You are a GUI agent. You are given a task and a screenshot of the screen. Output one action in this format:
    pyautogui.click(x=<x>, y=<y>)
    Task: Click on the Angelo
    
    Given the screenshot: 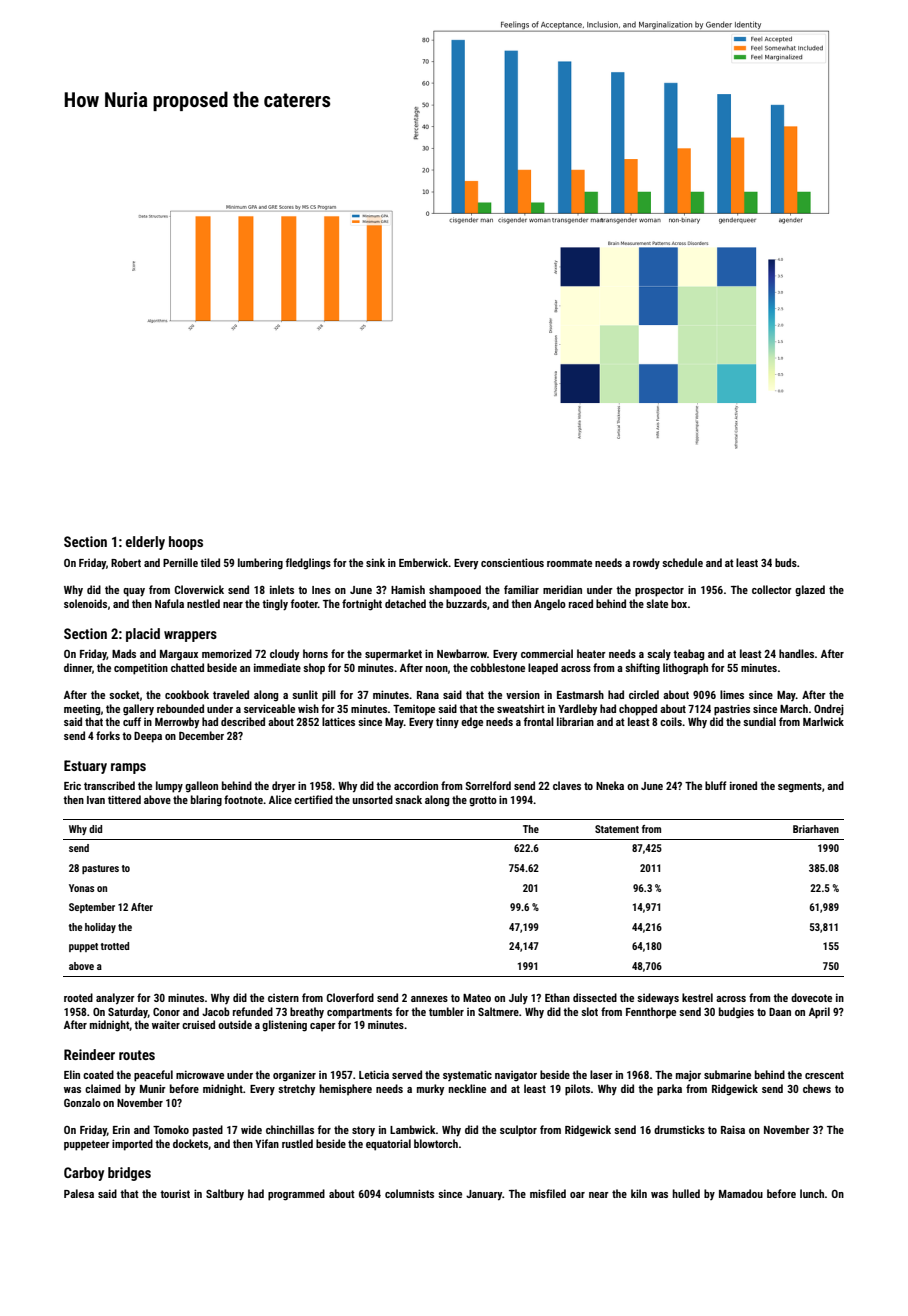 What is the action you would take?
    pyautogui.click(x=550, y=605)
